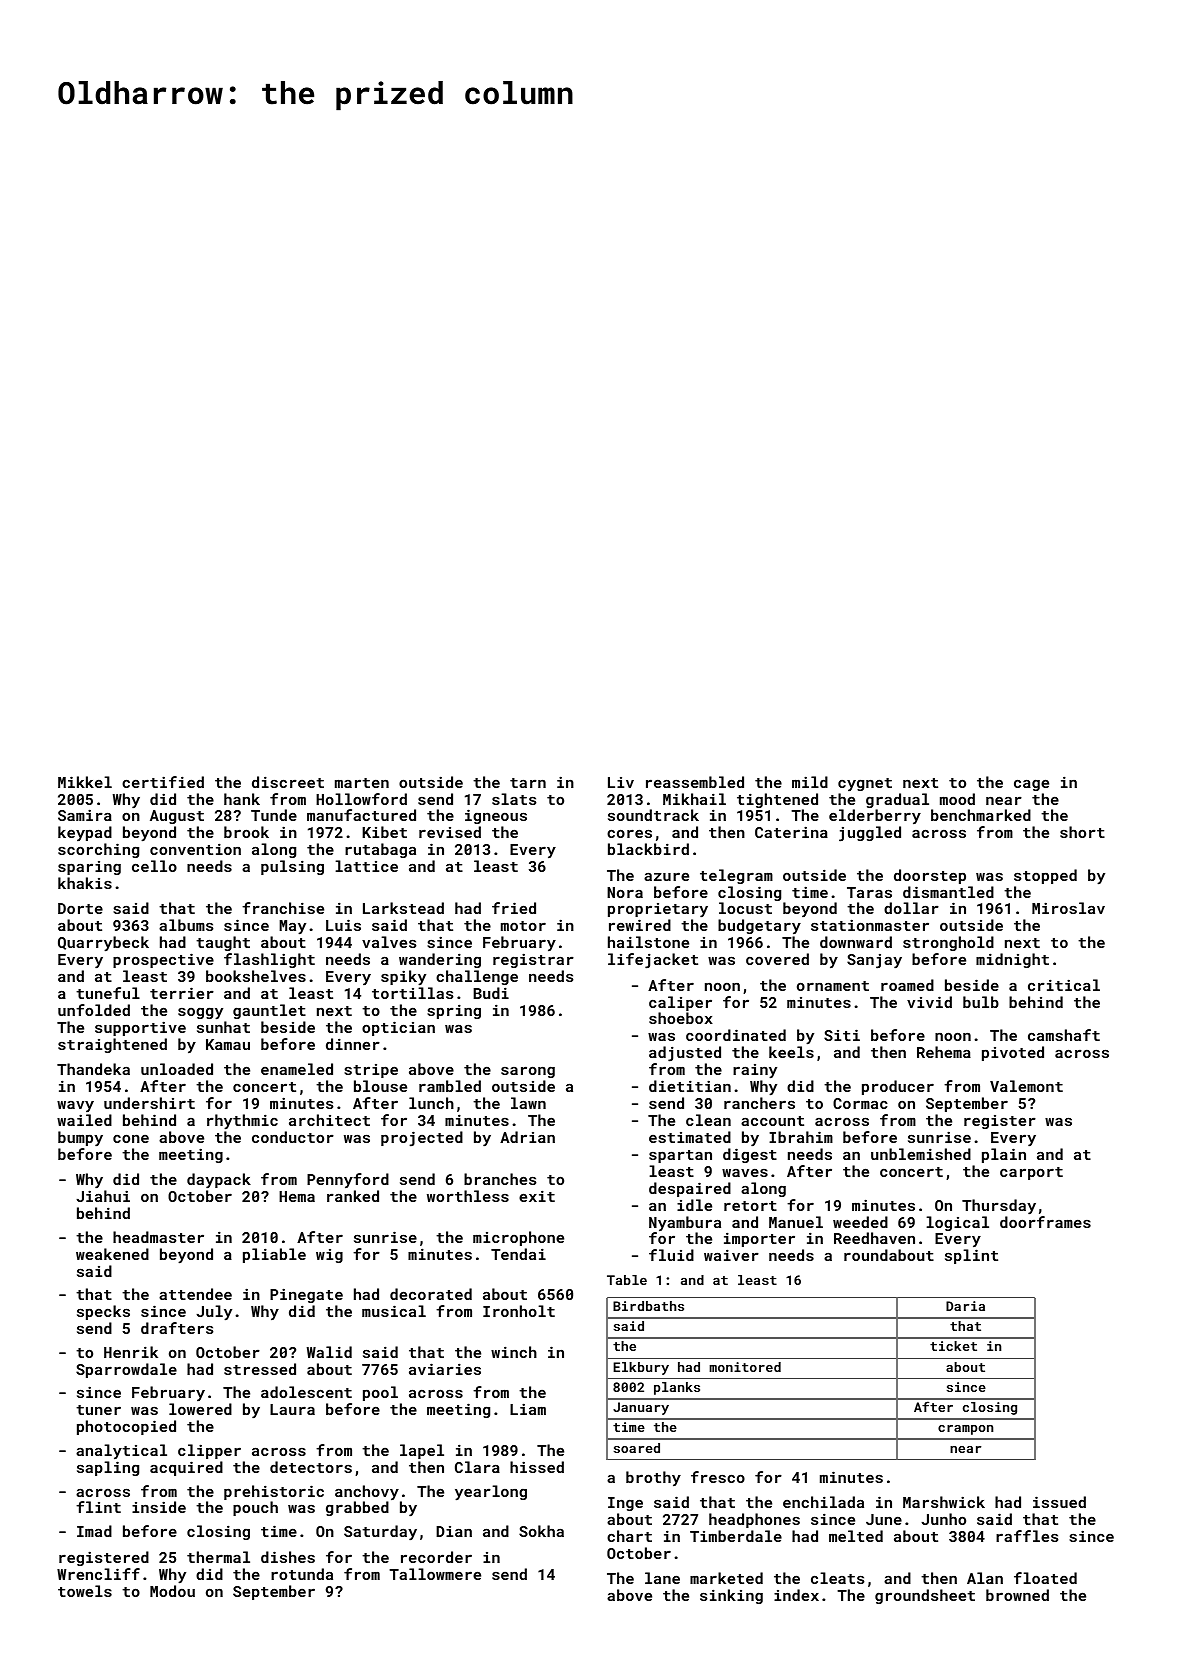 This screenshot has width=1182, height=1671. What do you see at coordinates (288, 782) in the screenshot?
I see `discreet` at bounding box center [288, 782].
